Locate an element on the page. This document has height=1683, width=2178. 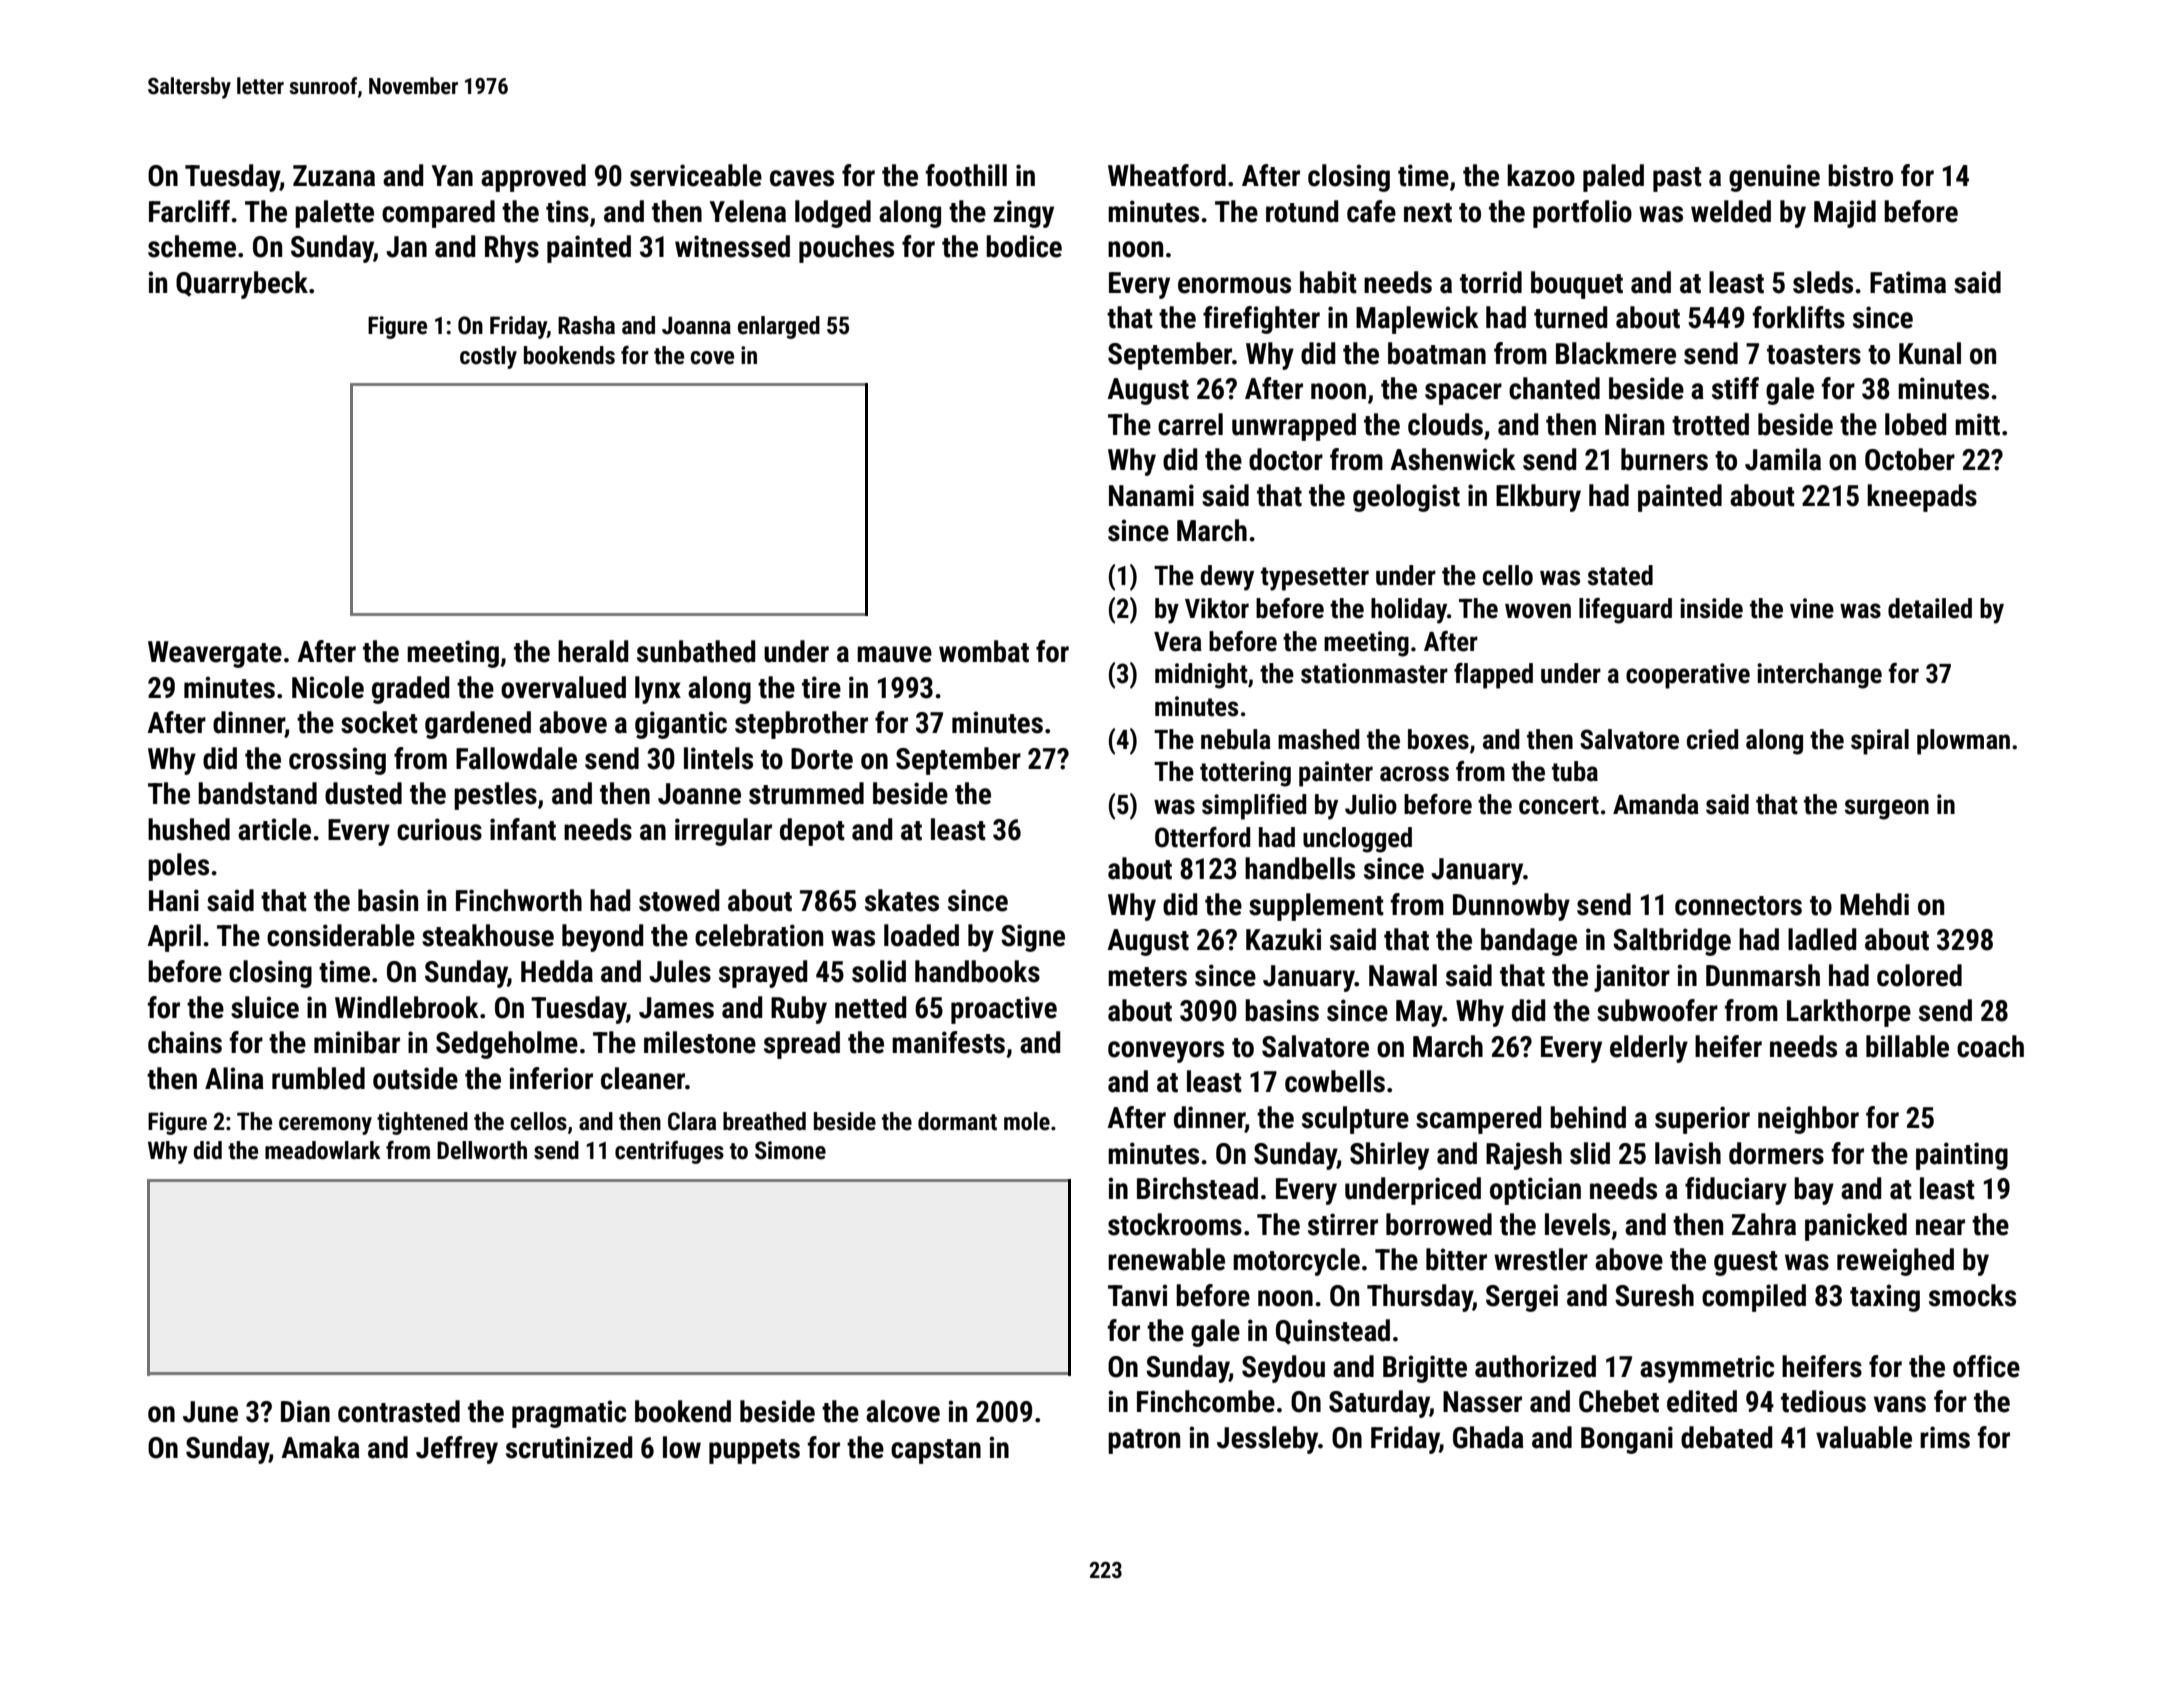
Amaka is located at coordinates (320, 1447).
